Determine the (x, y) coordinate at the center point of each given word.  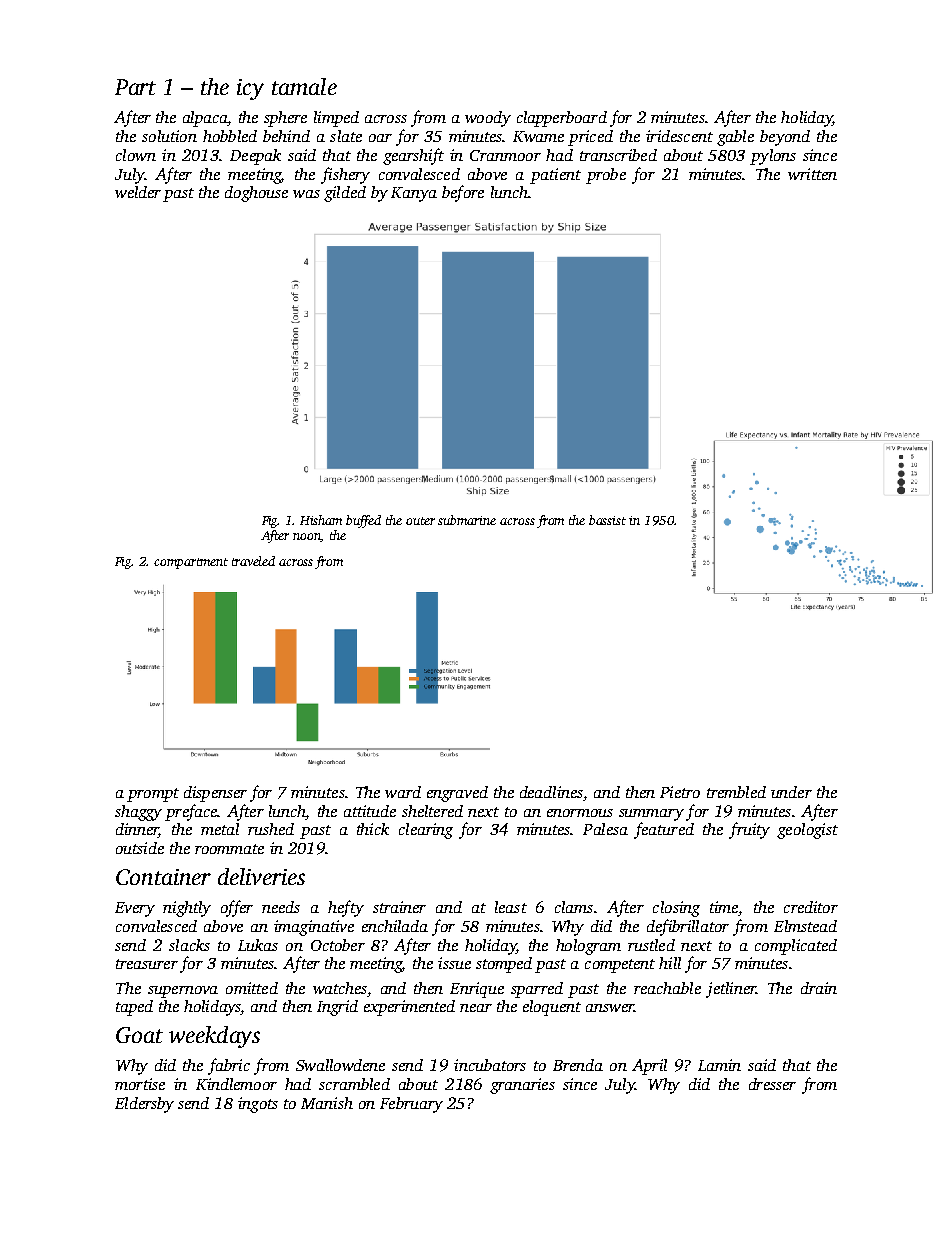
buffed (363, 521)
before (463, 193)
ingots (258, 1105)
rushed (271, 829)
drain (819, 988)
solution (169, 136)
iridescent (679, 136)
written (812, 174)
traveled (253, 561)
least (511, 907)
